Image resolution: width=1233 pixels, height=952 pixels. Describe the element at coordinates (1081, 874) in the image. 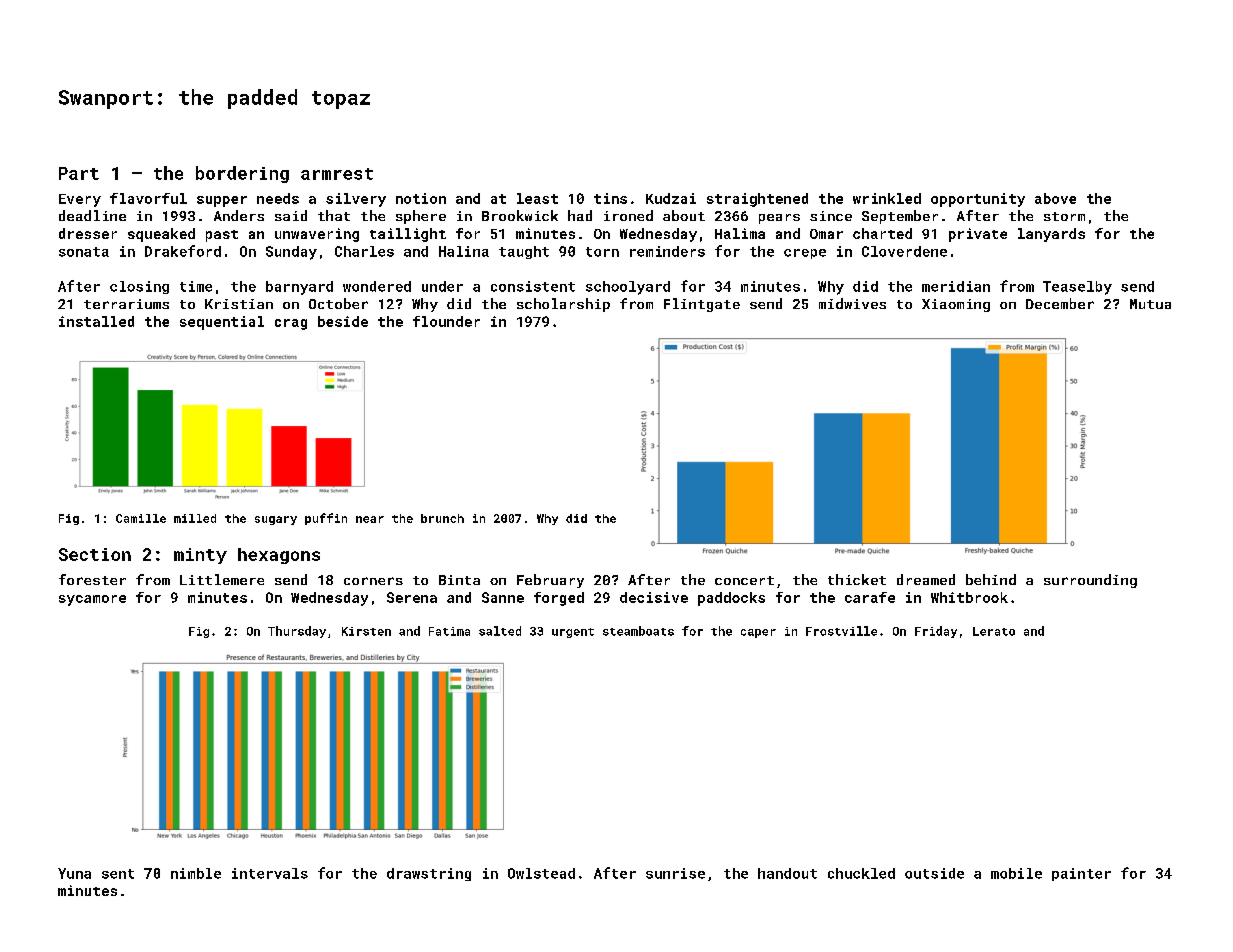

I see `painter` at that location.
